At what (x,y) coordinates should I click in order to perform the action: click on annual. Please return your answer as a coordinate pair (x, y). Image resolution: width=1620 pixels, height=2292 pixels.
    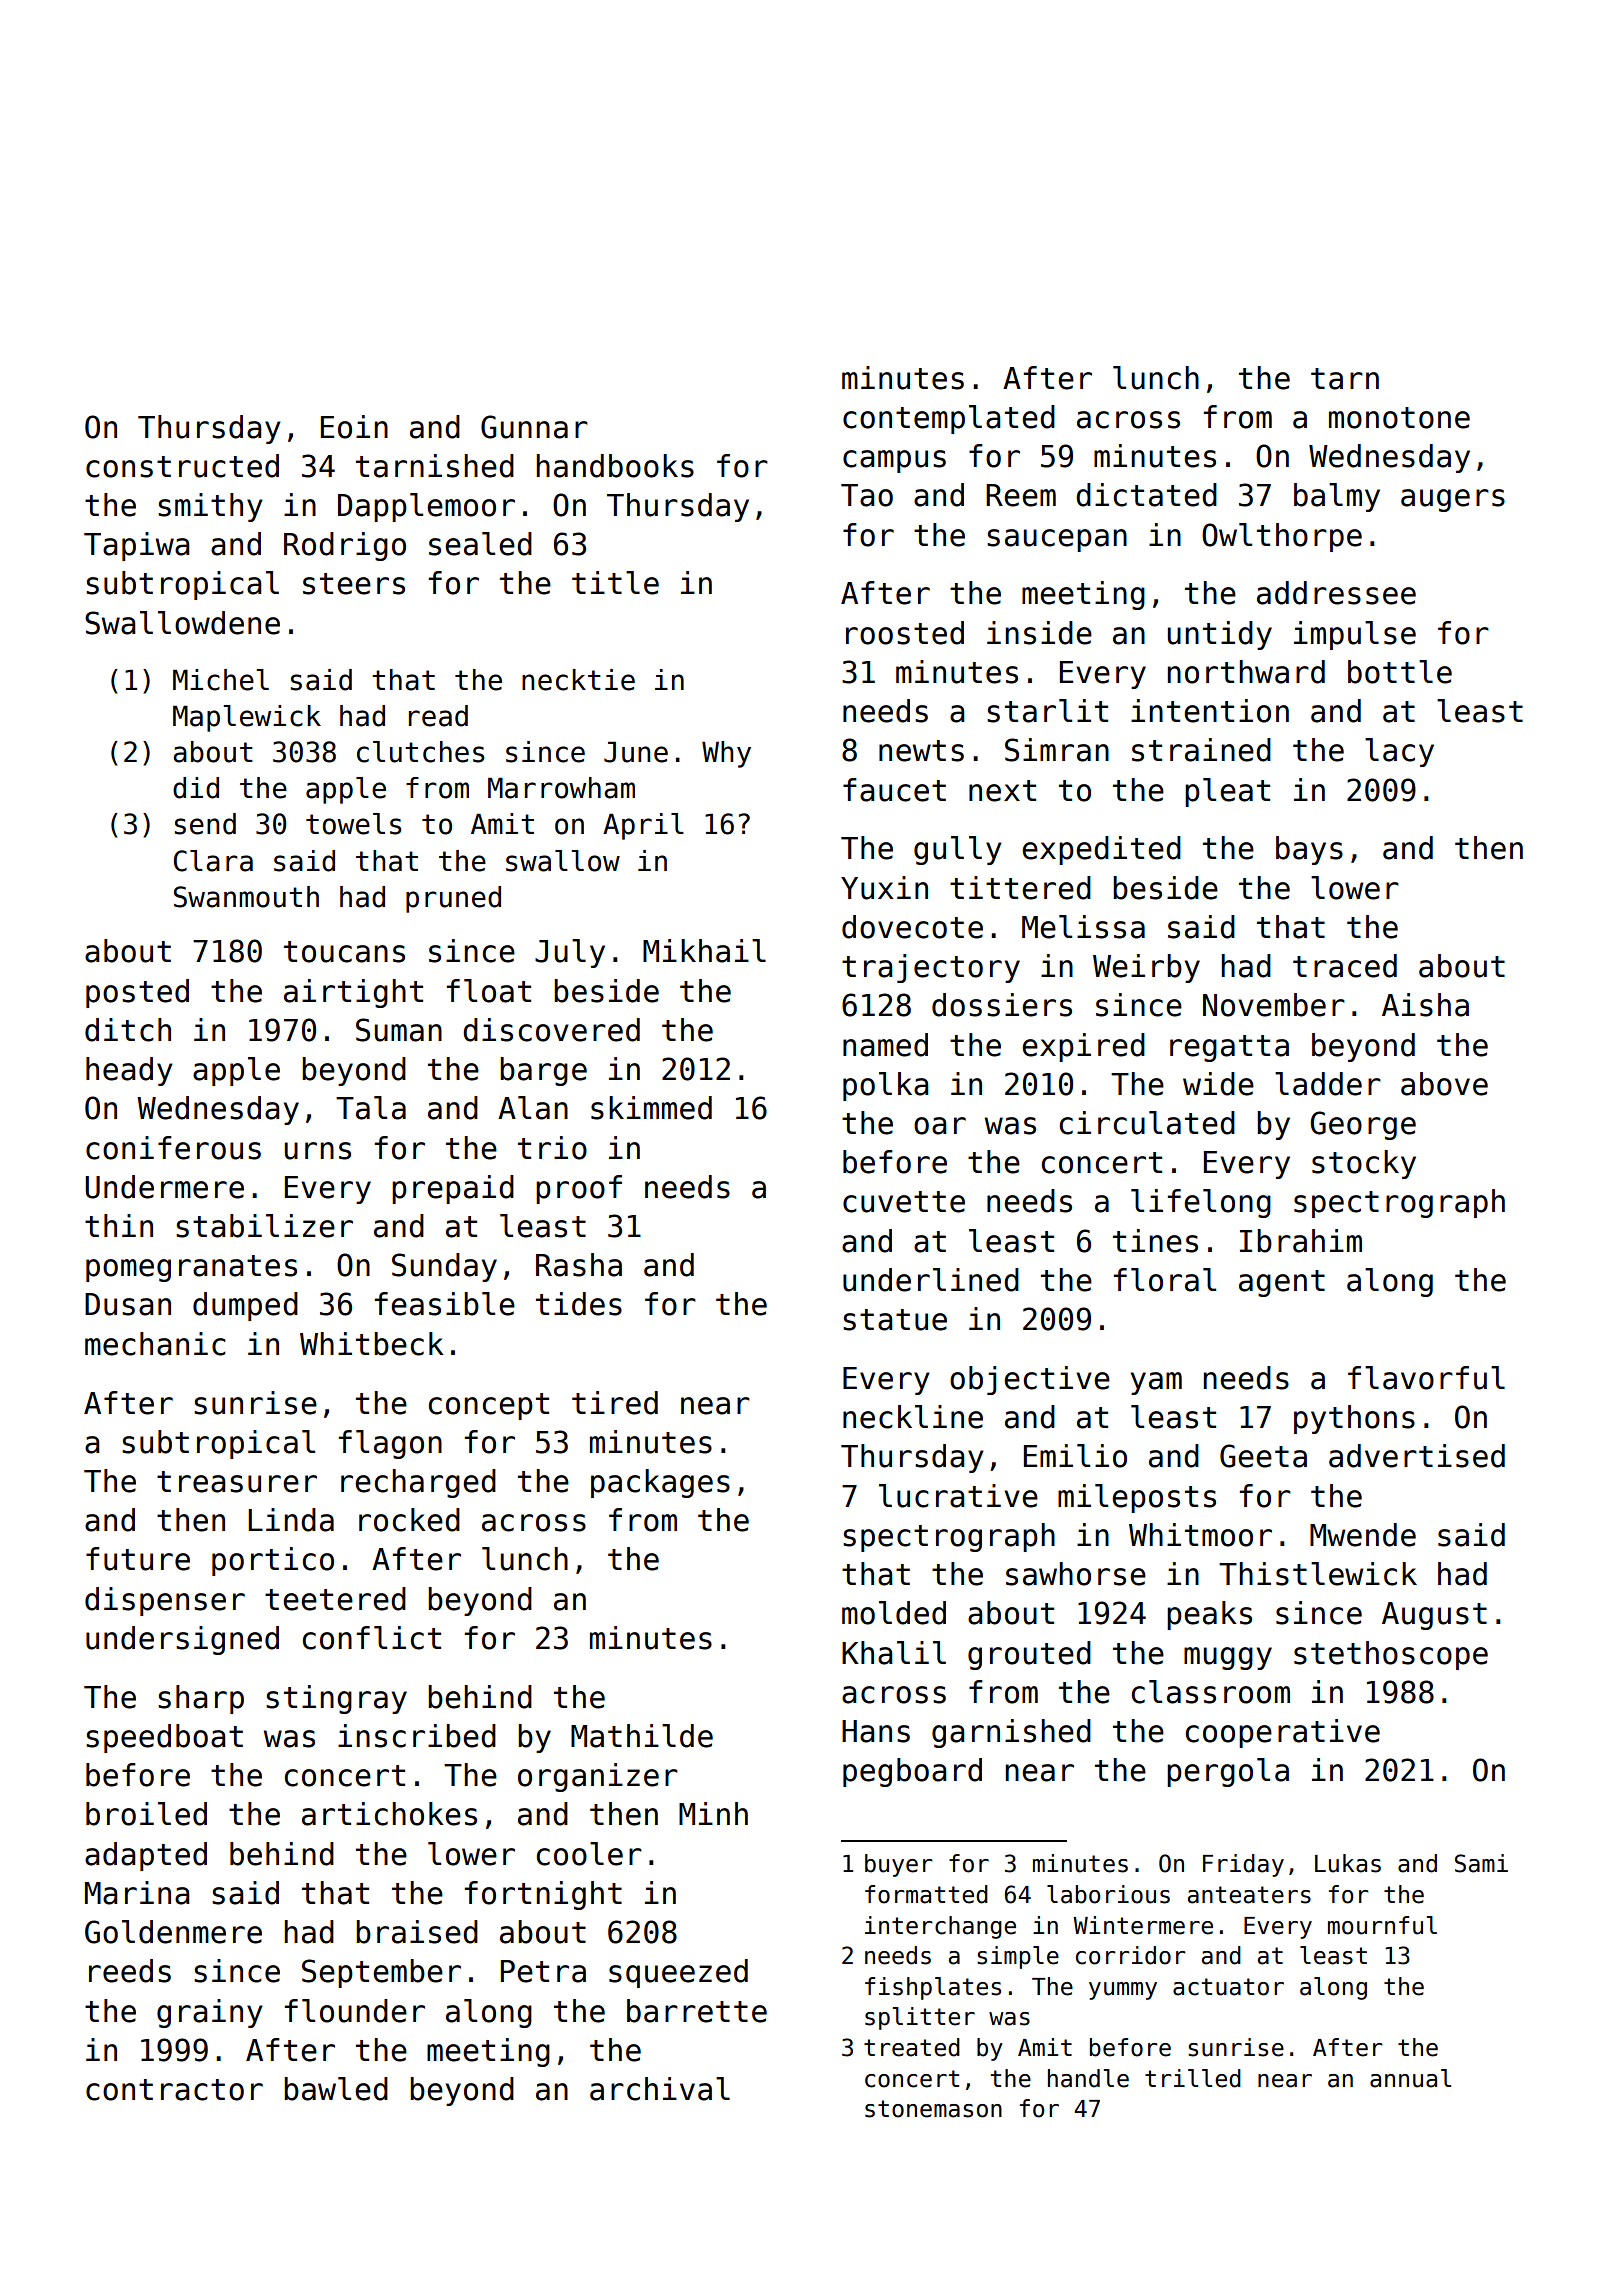
    Looking at the image, I should click on (1410, 2078).
